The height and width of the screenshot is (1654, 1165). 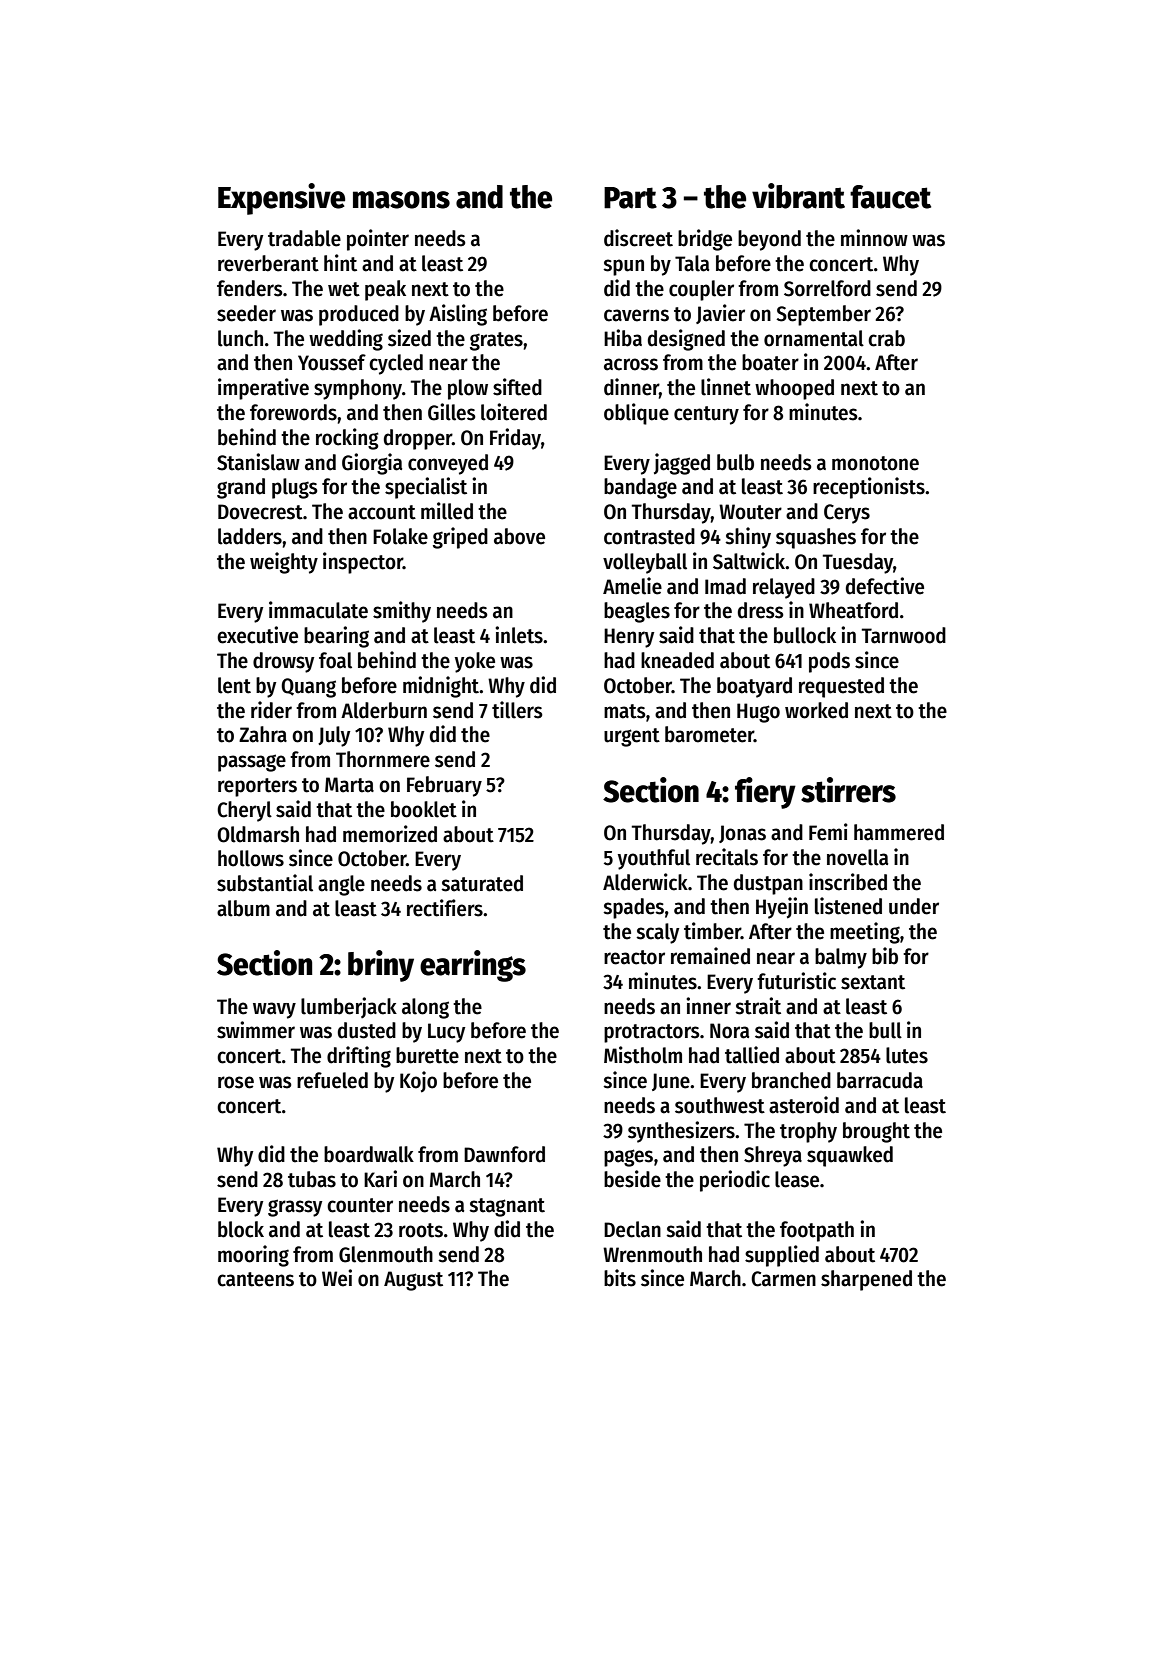 What do you see at coordinates (281, 199) in the screenshot?
I see `Expensive` at bounding box center [281, 199].
